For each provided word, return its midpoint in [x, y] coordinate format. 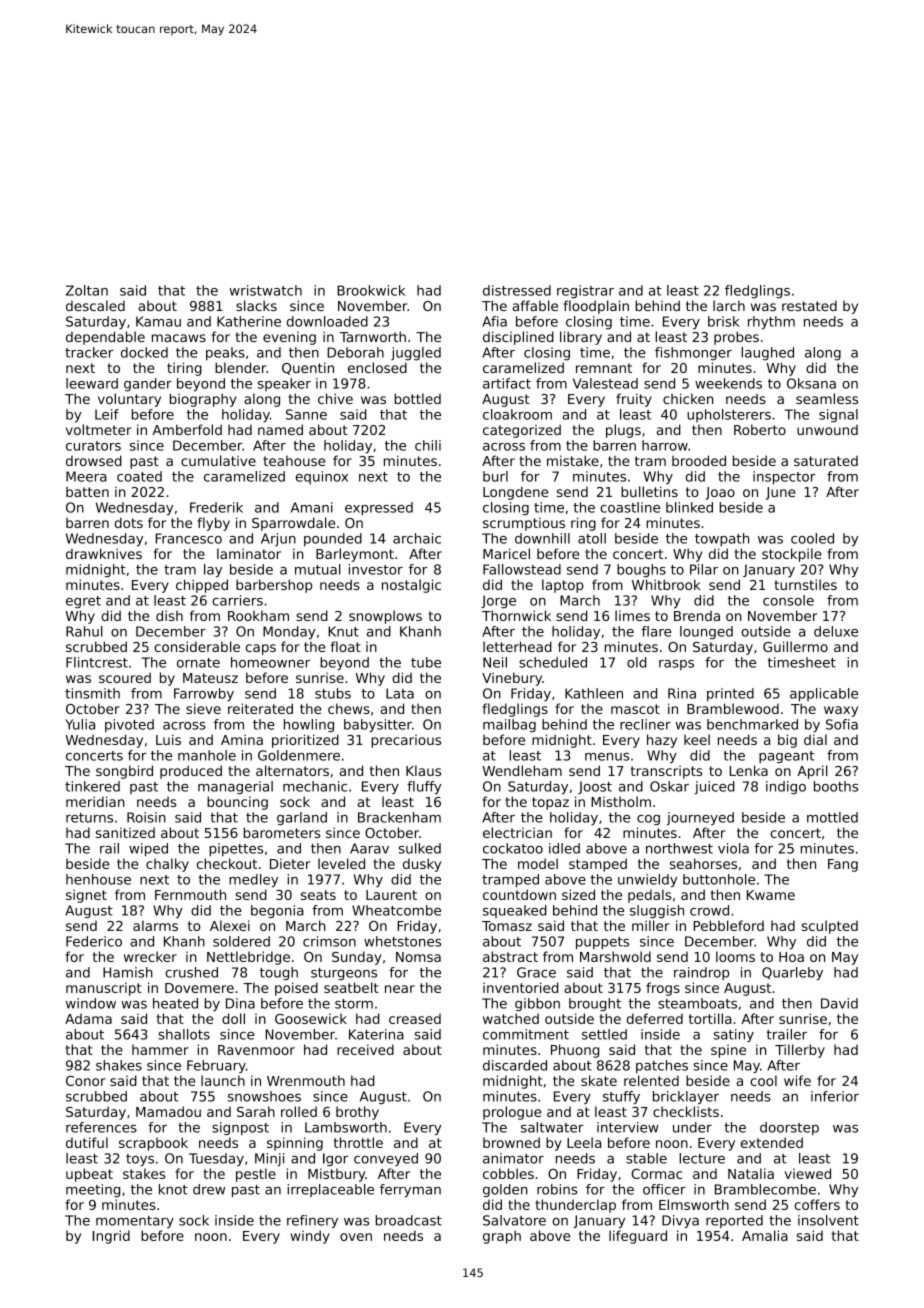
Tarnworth [373, 336]
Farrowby [204, 694]
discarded [515, 1065]
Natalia [751, 1173]
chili [428, 445]
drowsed [94, 460]
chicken [688, 398]
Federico [94, 941]
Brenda [697, 615]
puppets [602, 943]
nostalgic [411, 586]
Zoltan [87, 290]
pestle [256, 1175]
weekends [728, 383]
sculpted [830, 927]
